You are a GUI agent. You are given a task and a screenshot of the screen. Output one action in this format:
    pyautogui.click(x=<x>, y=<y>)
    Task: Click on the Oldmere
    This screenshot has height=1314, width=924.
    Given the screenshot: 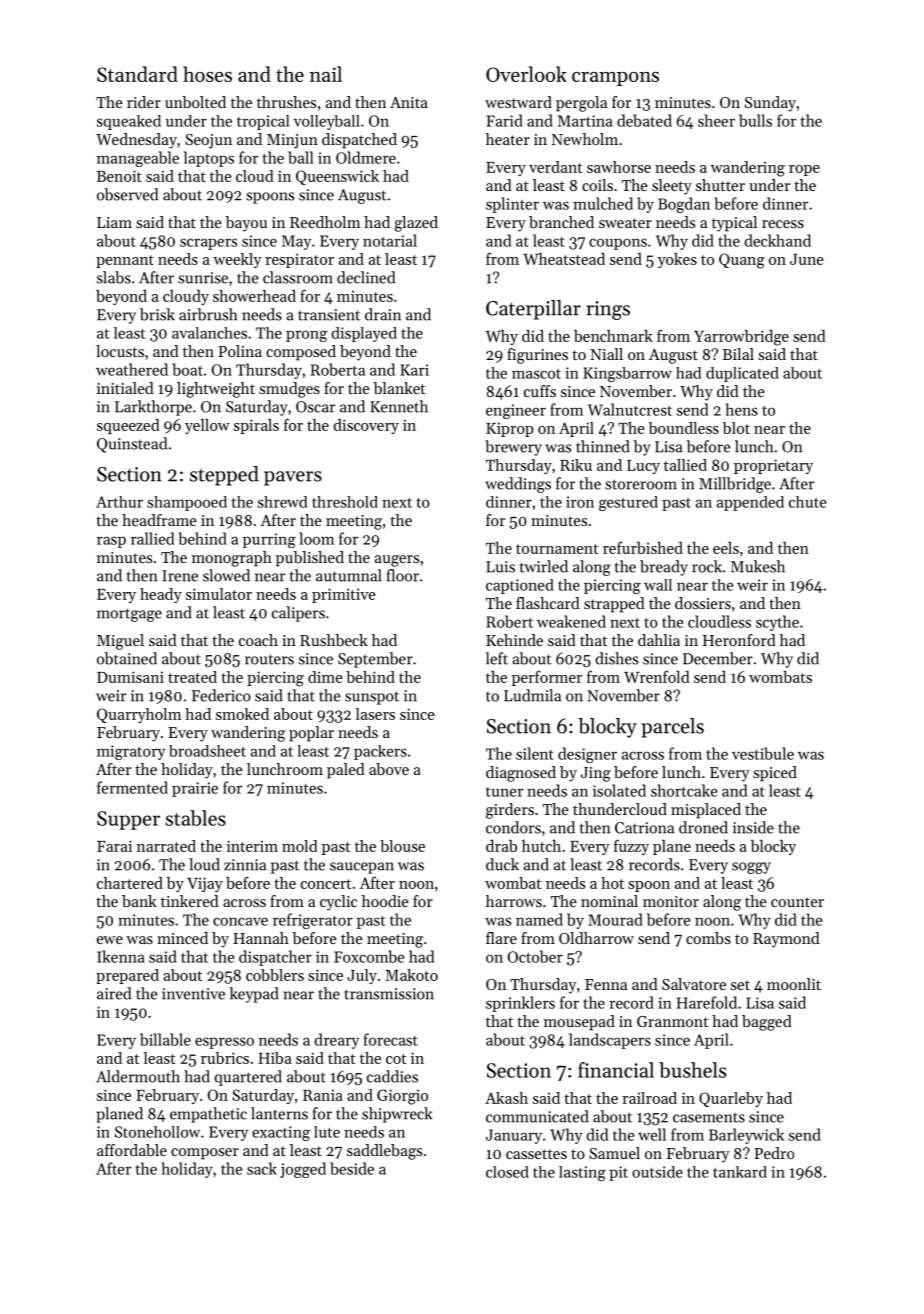 What is the action you would take?
    pyautogui.click(x=366, y=157)
